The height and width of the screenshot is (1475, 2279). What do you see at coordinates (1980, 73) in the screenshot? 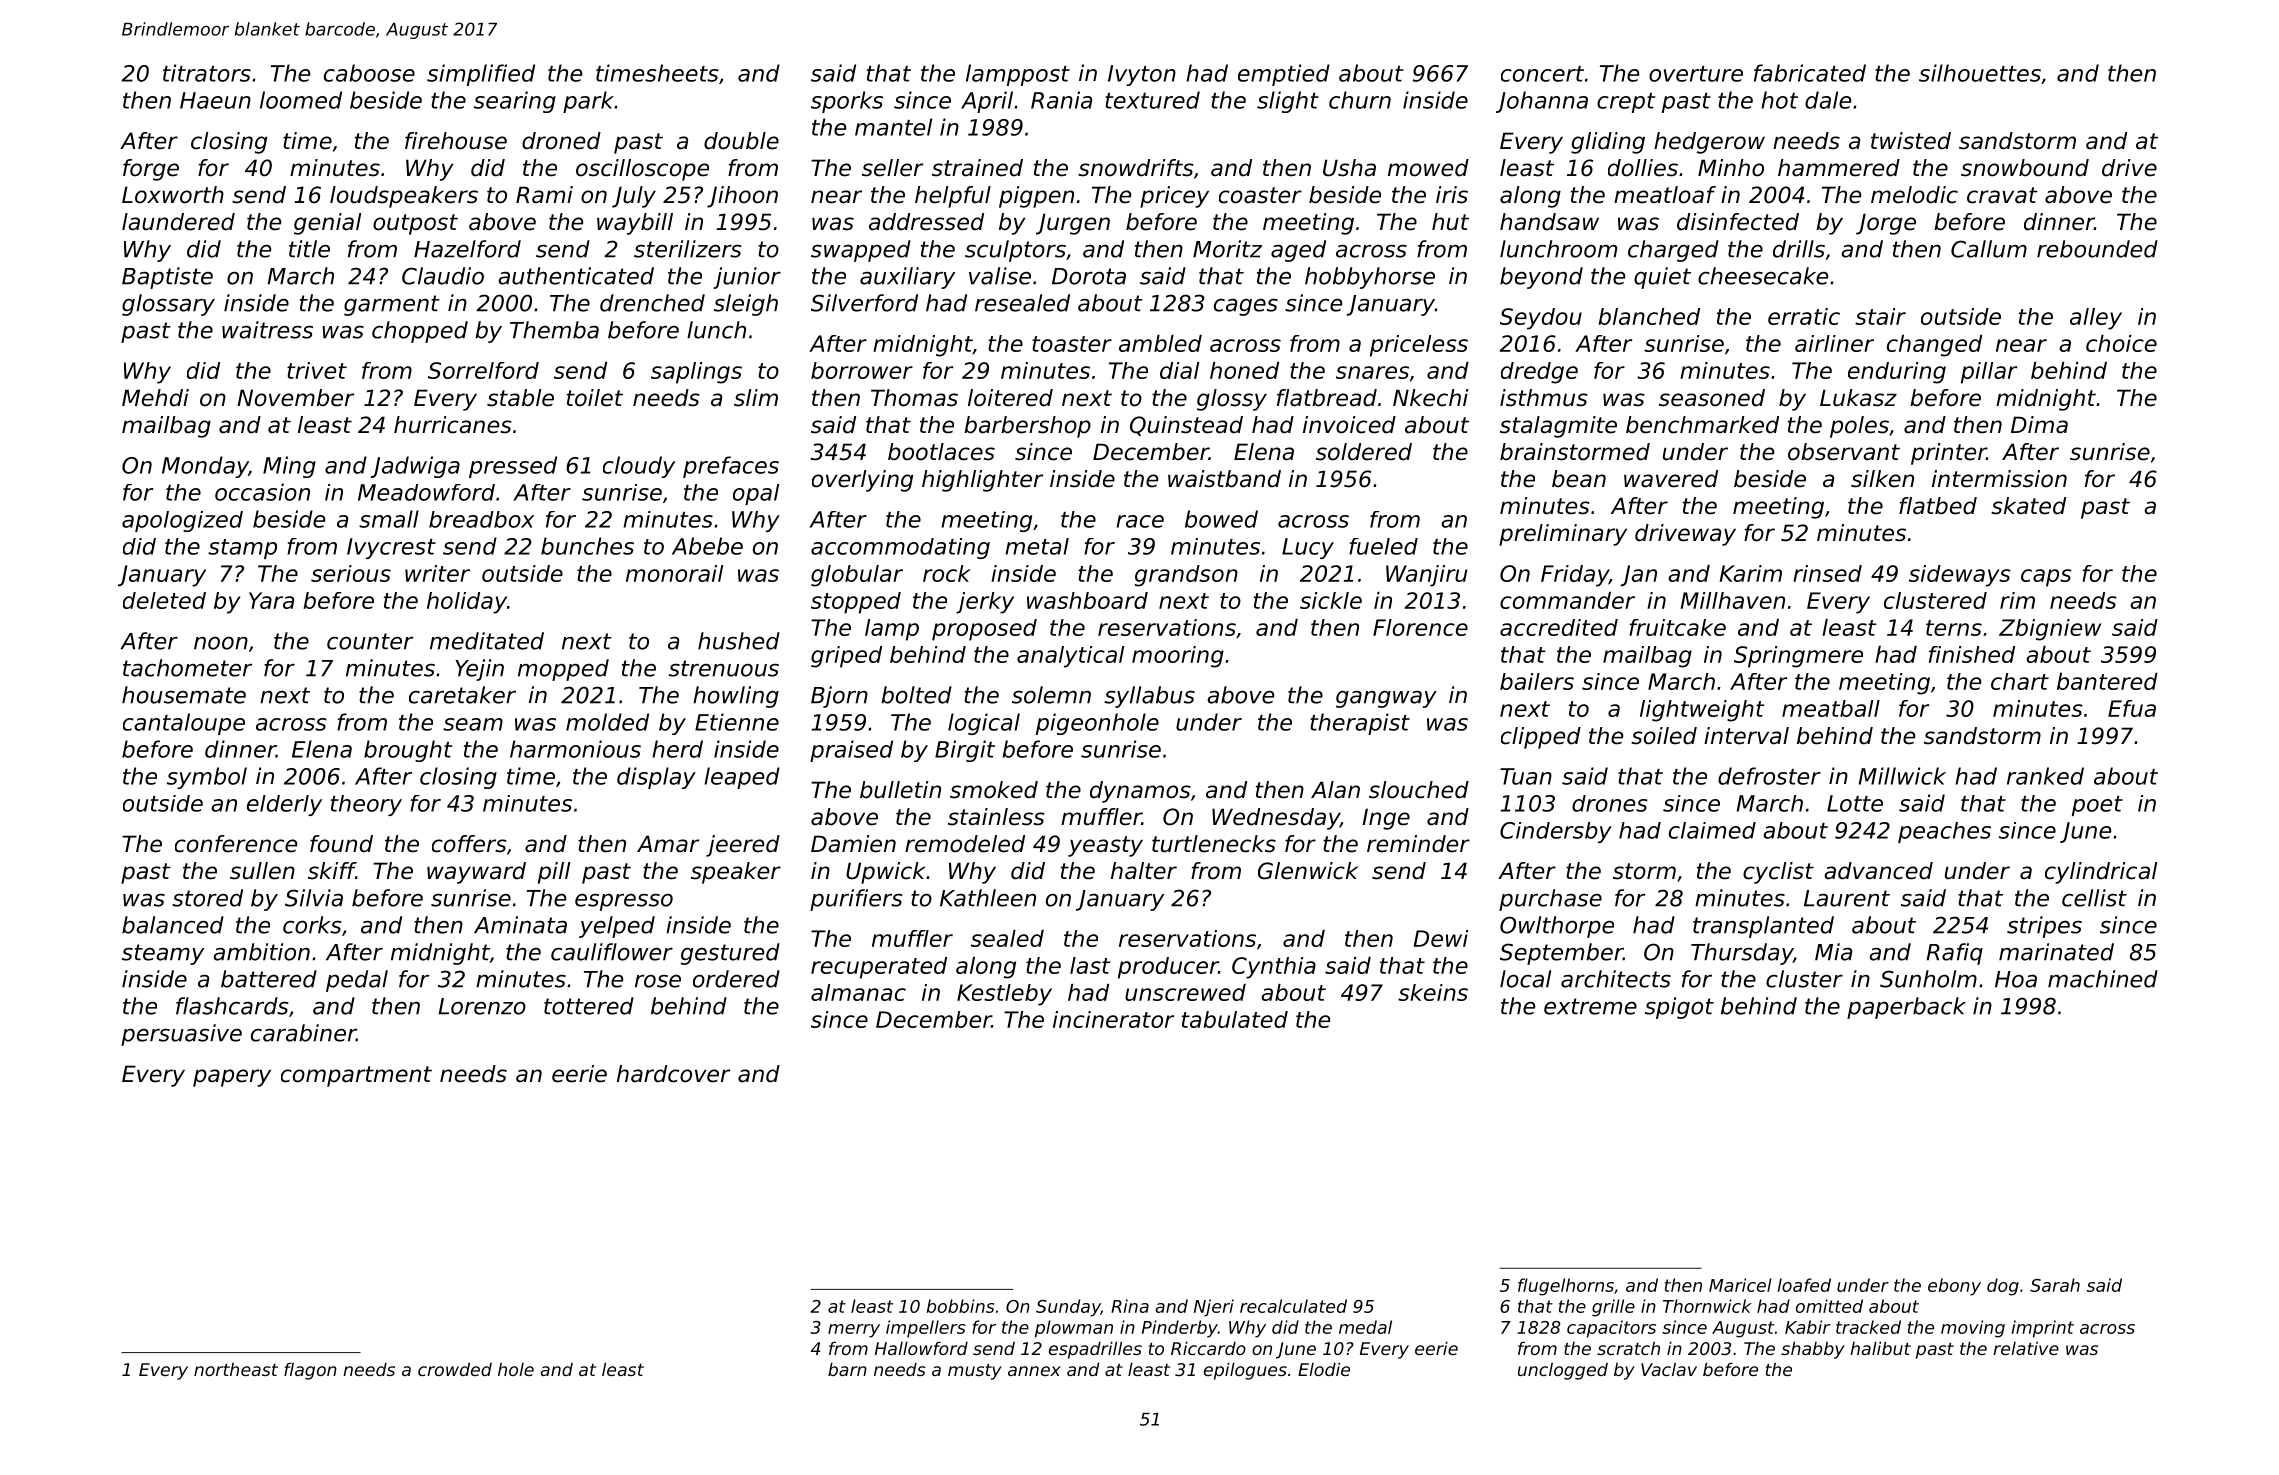
I see `silhouettes` at bounding box center [1980, 73].
